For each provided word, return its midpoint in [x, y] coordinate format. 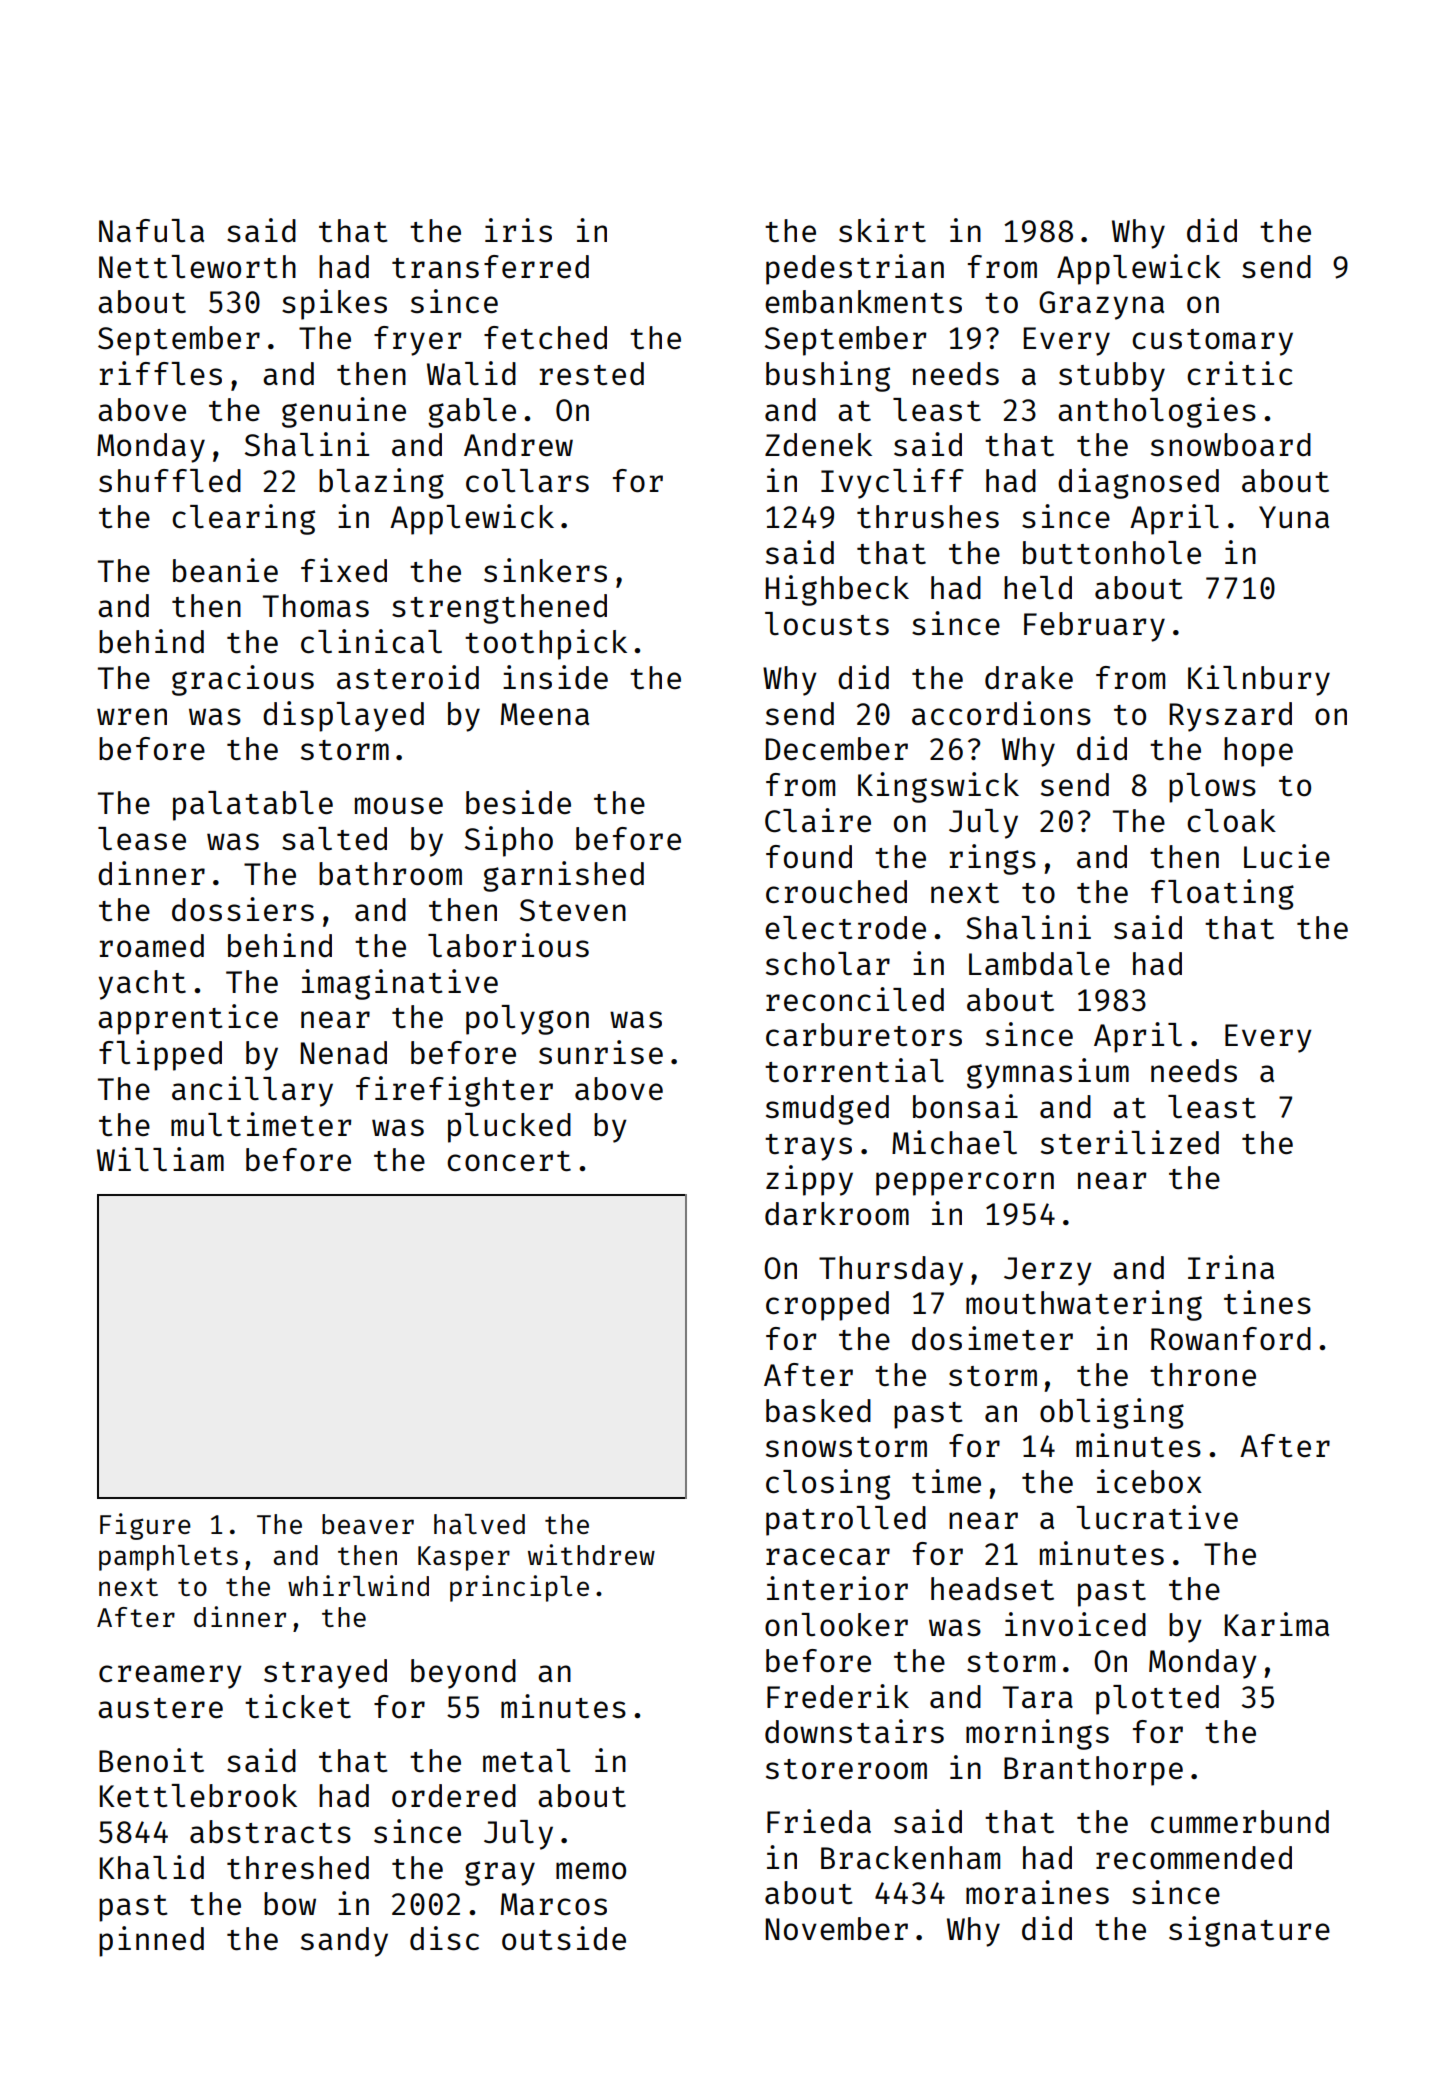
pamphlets [168, 1558]
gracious [243, 680]
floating [1222, 894]
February [1094, 627]
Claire [818, 820]
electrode [845, 928]
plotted [1157, 1700]
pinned [151, 1941]
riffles [161, 373]
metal [526, 1760]
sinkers [545, 570]
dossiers [243, 909]
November [837, 1928]
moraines [1037, 1892]
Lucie [1287, 856]
